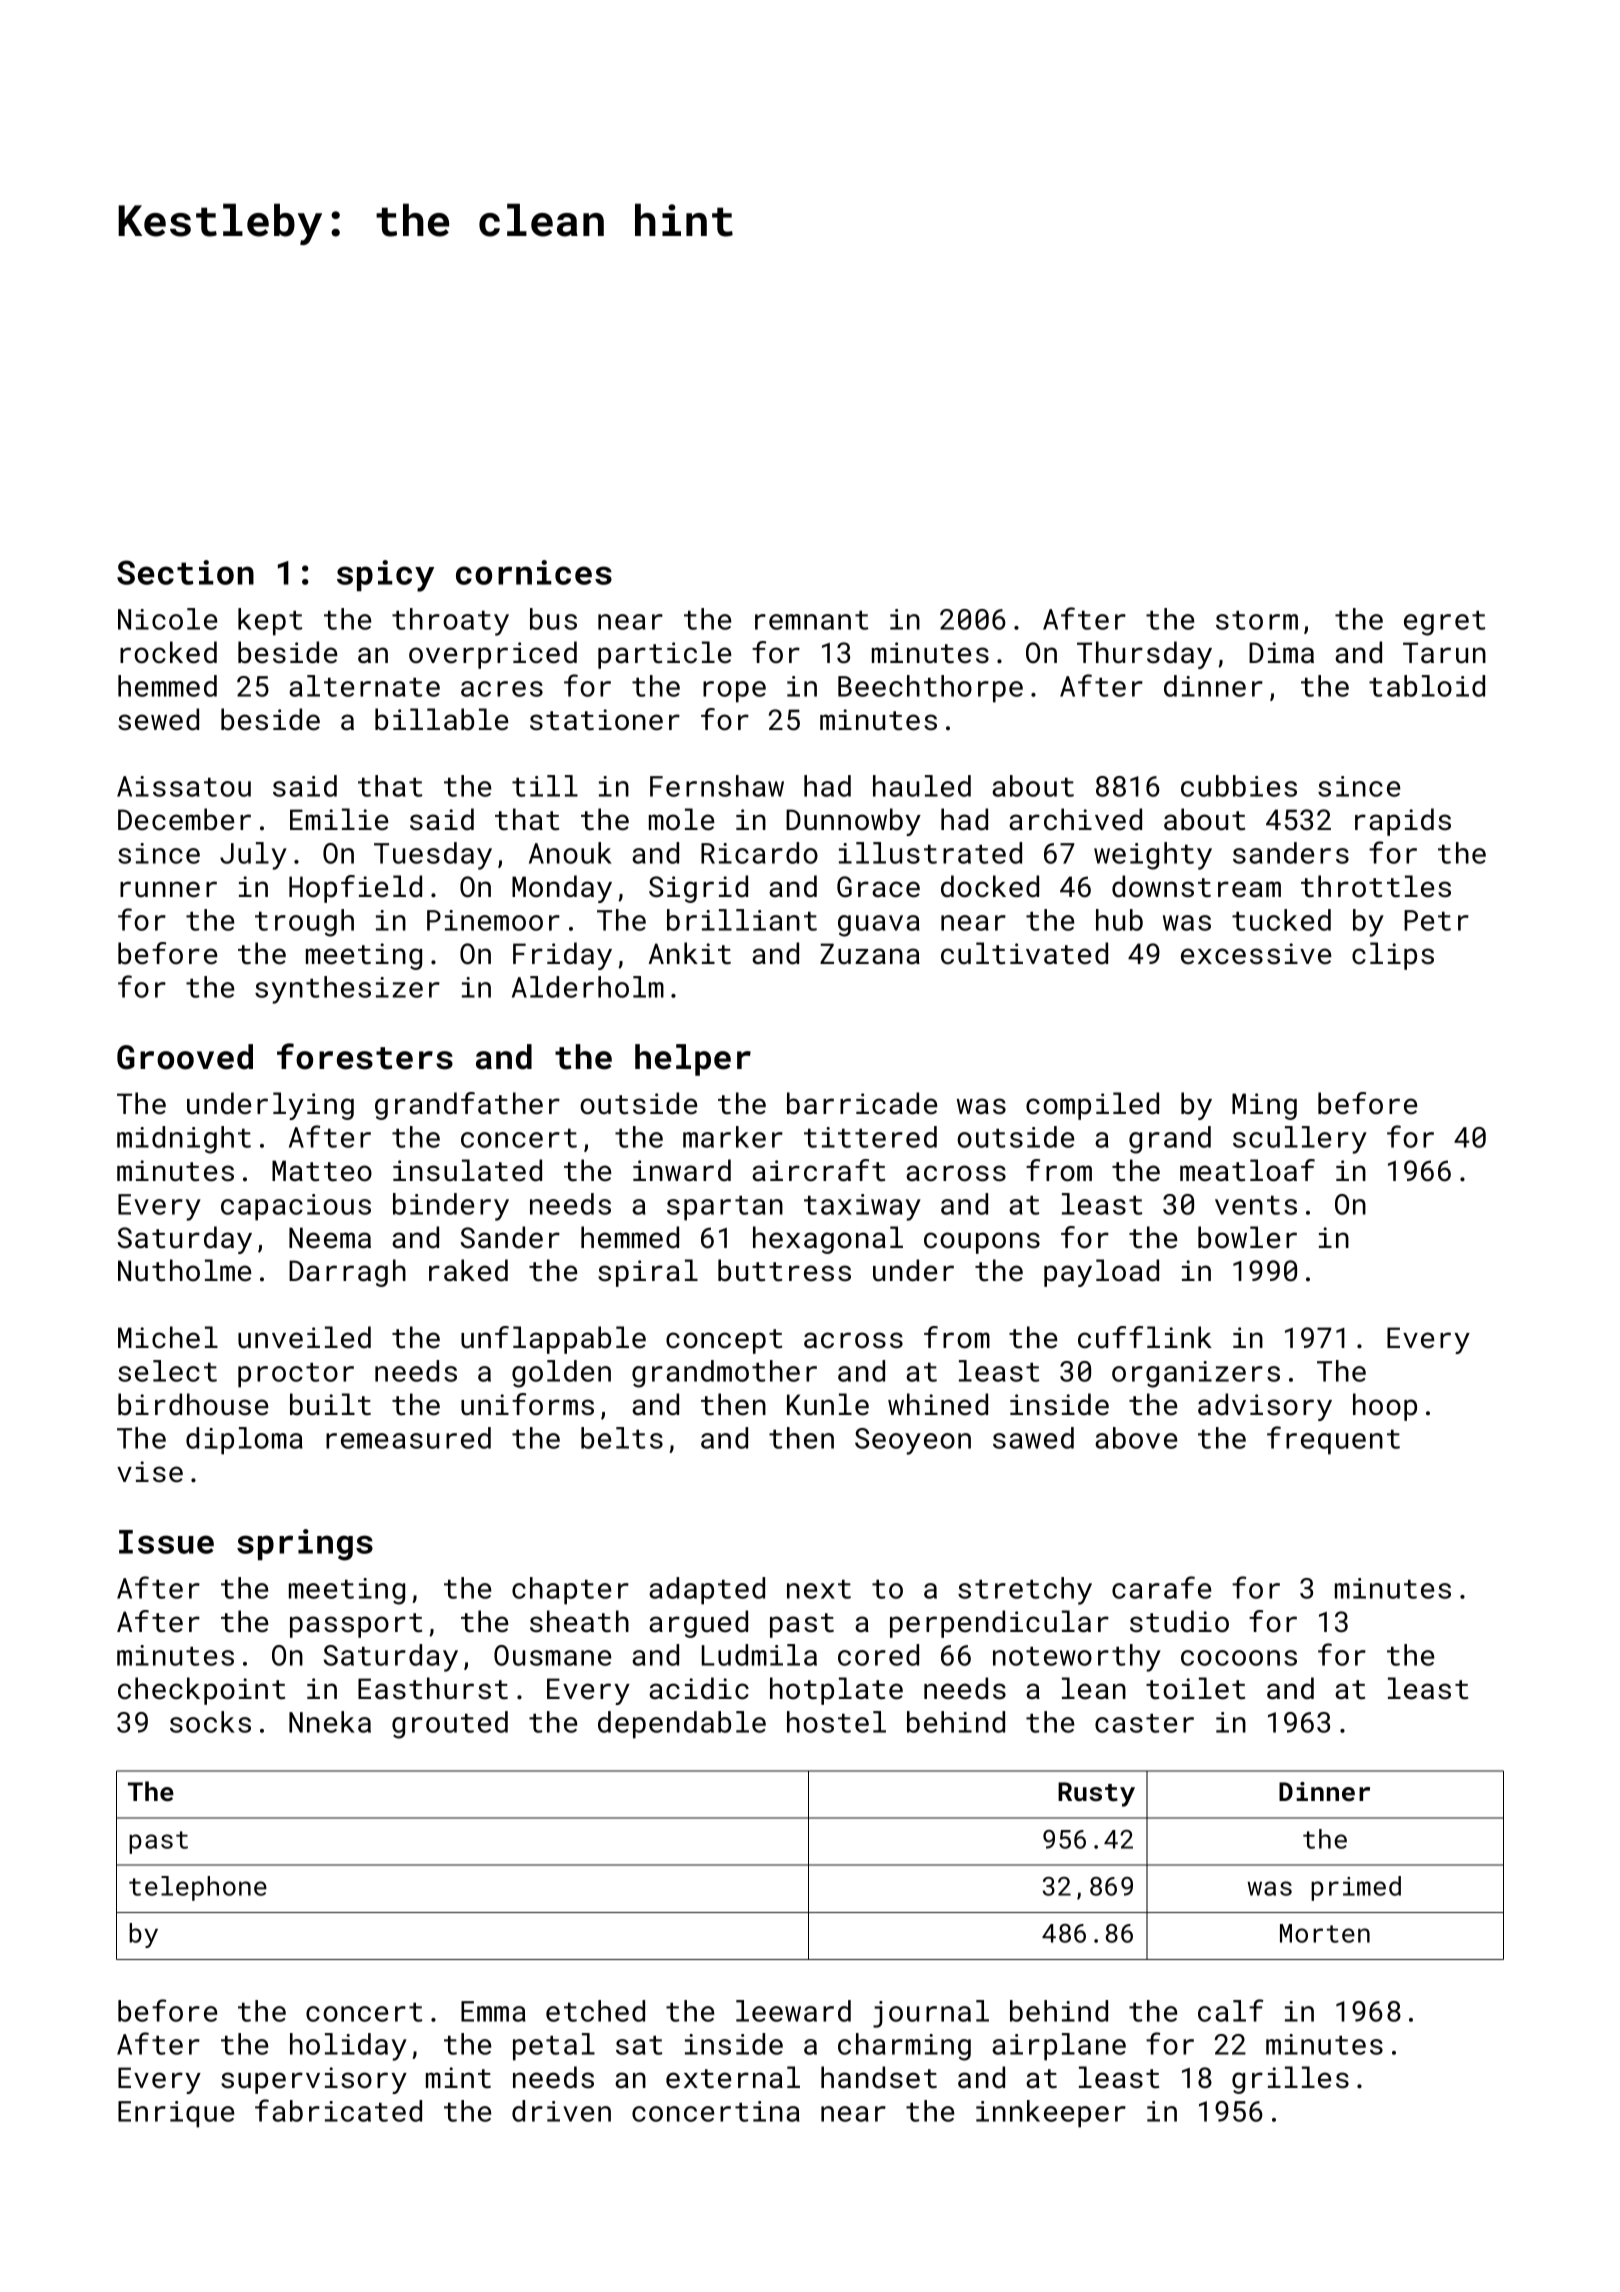 The height and width of the screenshot is (2292, 1620). I want to click on kept, so click(270, 622).
